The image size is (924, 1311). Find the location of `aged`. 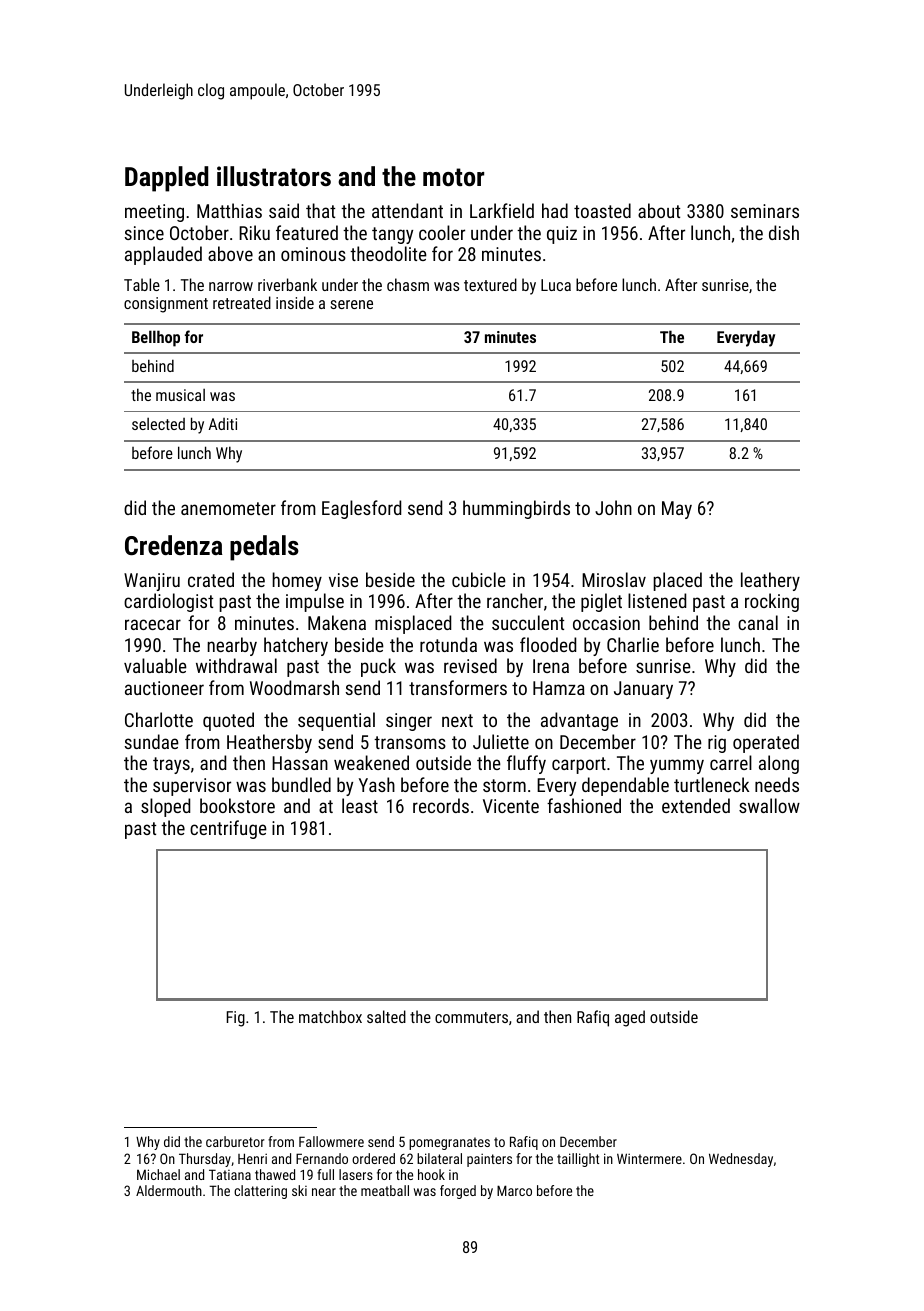

aged is located at coordinates (630, 1018).
